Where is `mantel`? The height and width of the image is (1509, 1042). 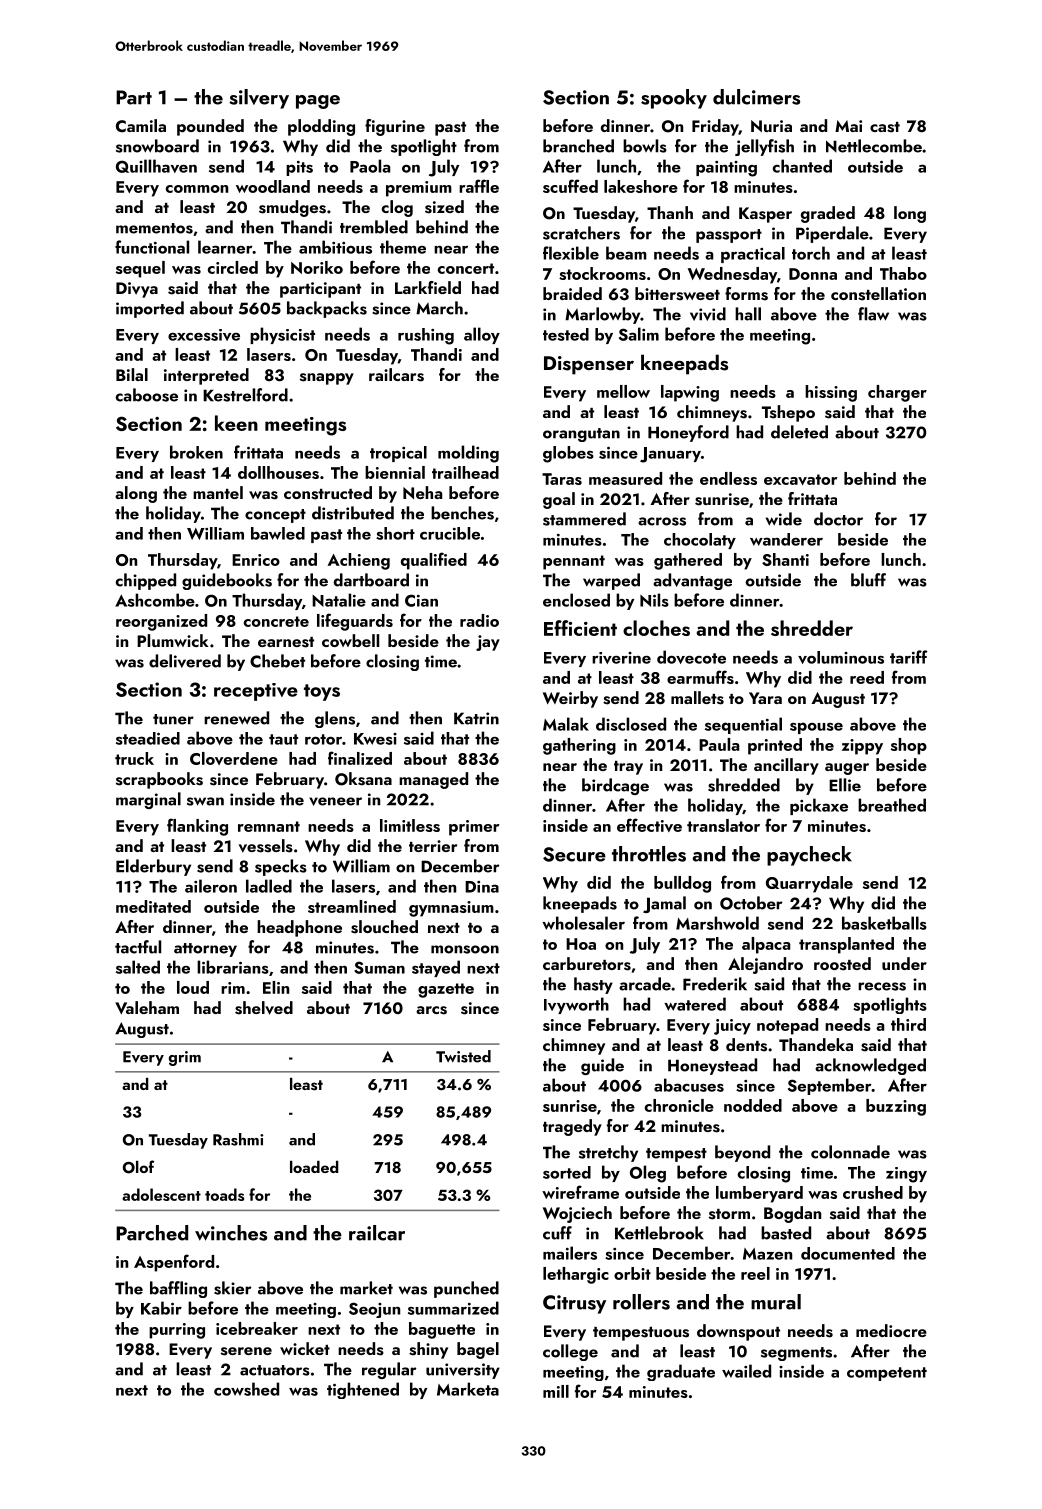 mantel is located at coordinates (218, 492).
